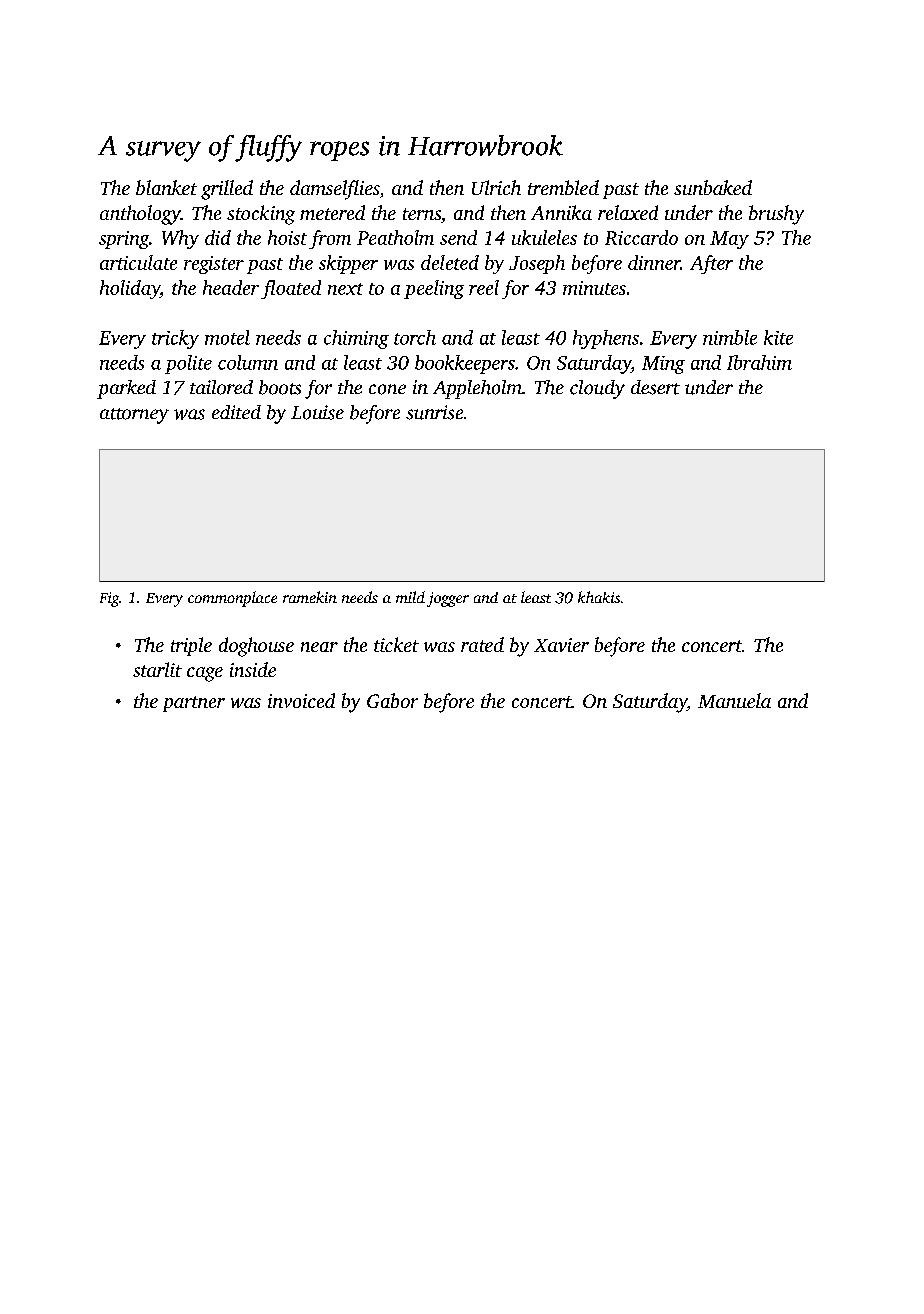  I want to click on May, so click(729, 240).
